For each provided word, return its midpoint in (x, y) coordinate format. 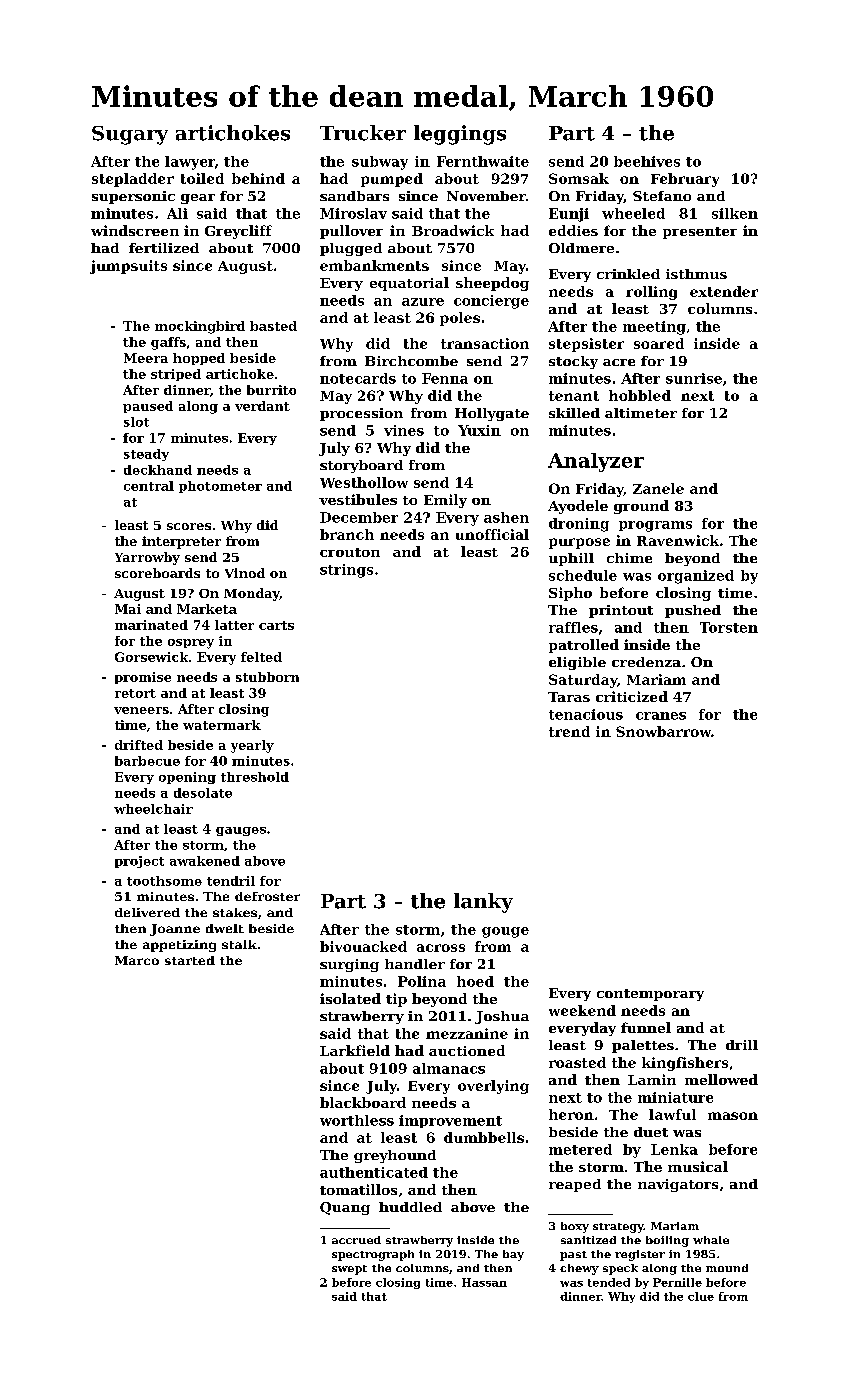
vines (404, 430)
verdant (262, 406)
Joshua (502, 1017)
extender (724, 291)
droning (579, 525)
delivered (147, 912)
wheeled (633, 213)
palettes (643, 1046)
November (486, 196)
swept (349, 1270)
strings (346, 571)
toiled (202, 178)
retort (135, 693)
